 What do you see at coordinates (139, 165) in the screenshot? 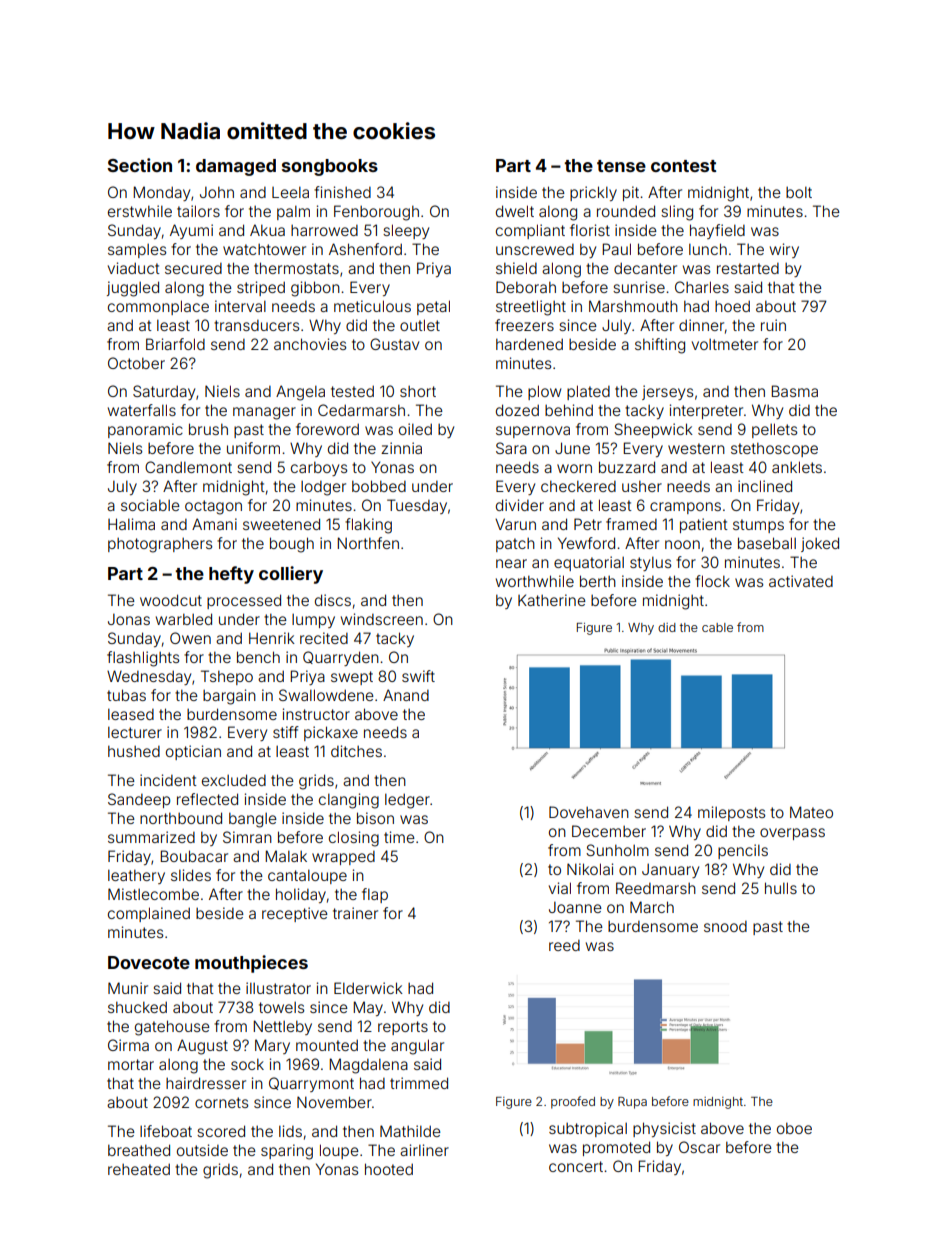
I see `Section` at bounding box center [139, 165].
